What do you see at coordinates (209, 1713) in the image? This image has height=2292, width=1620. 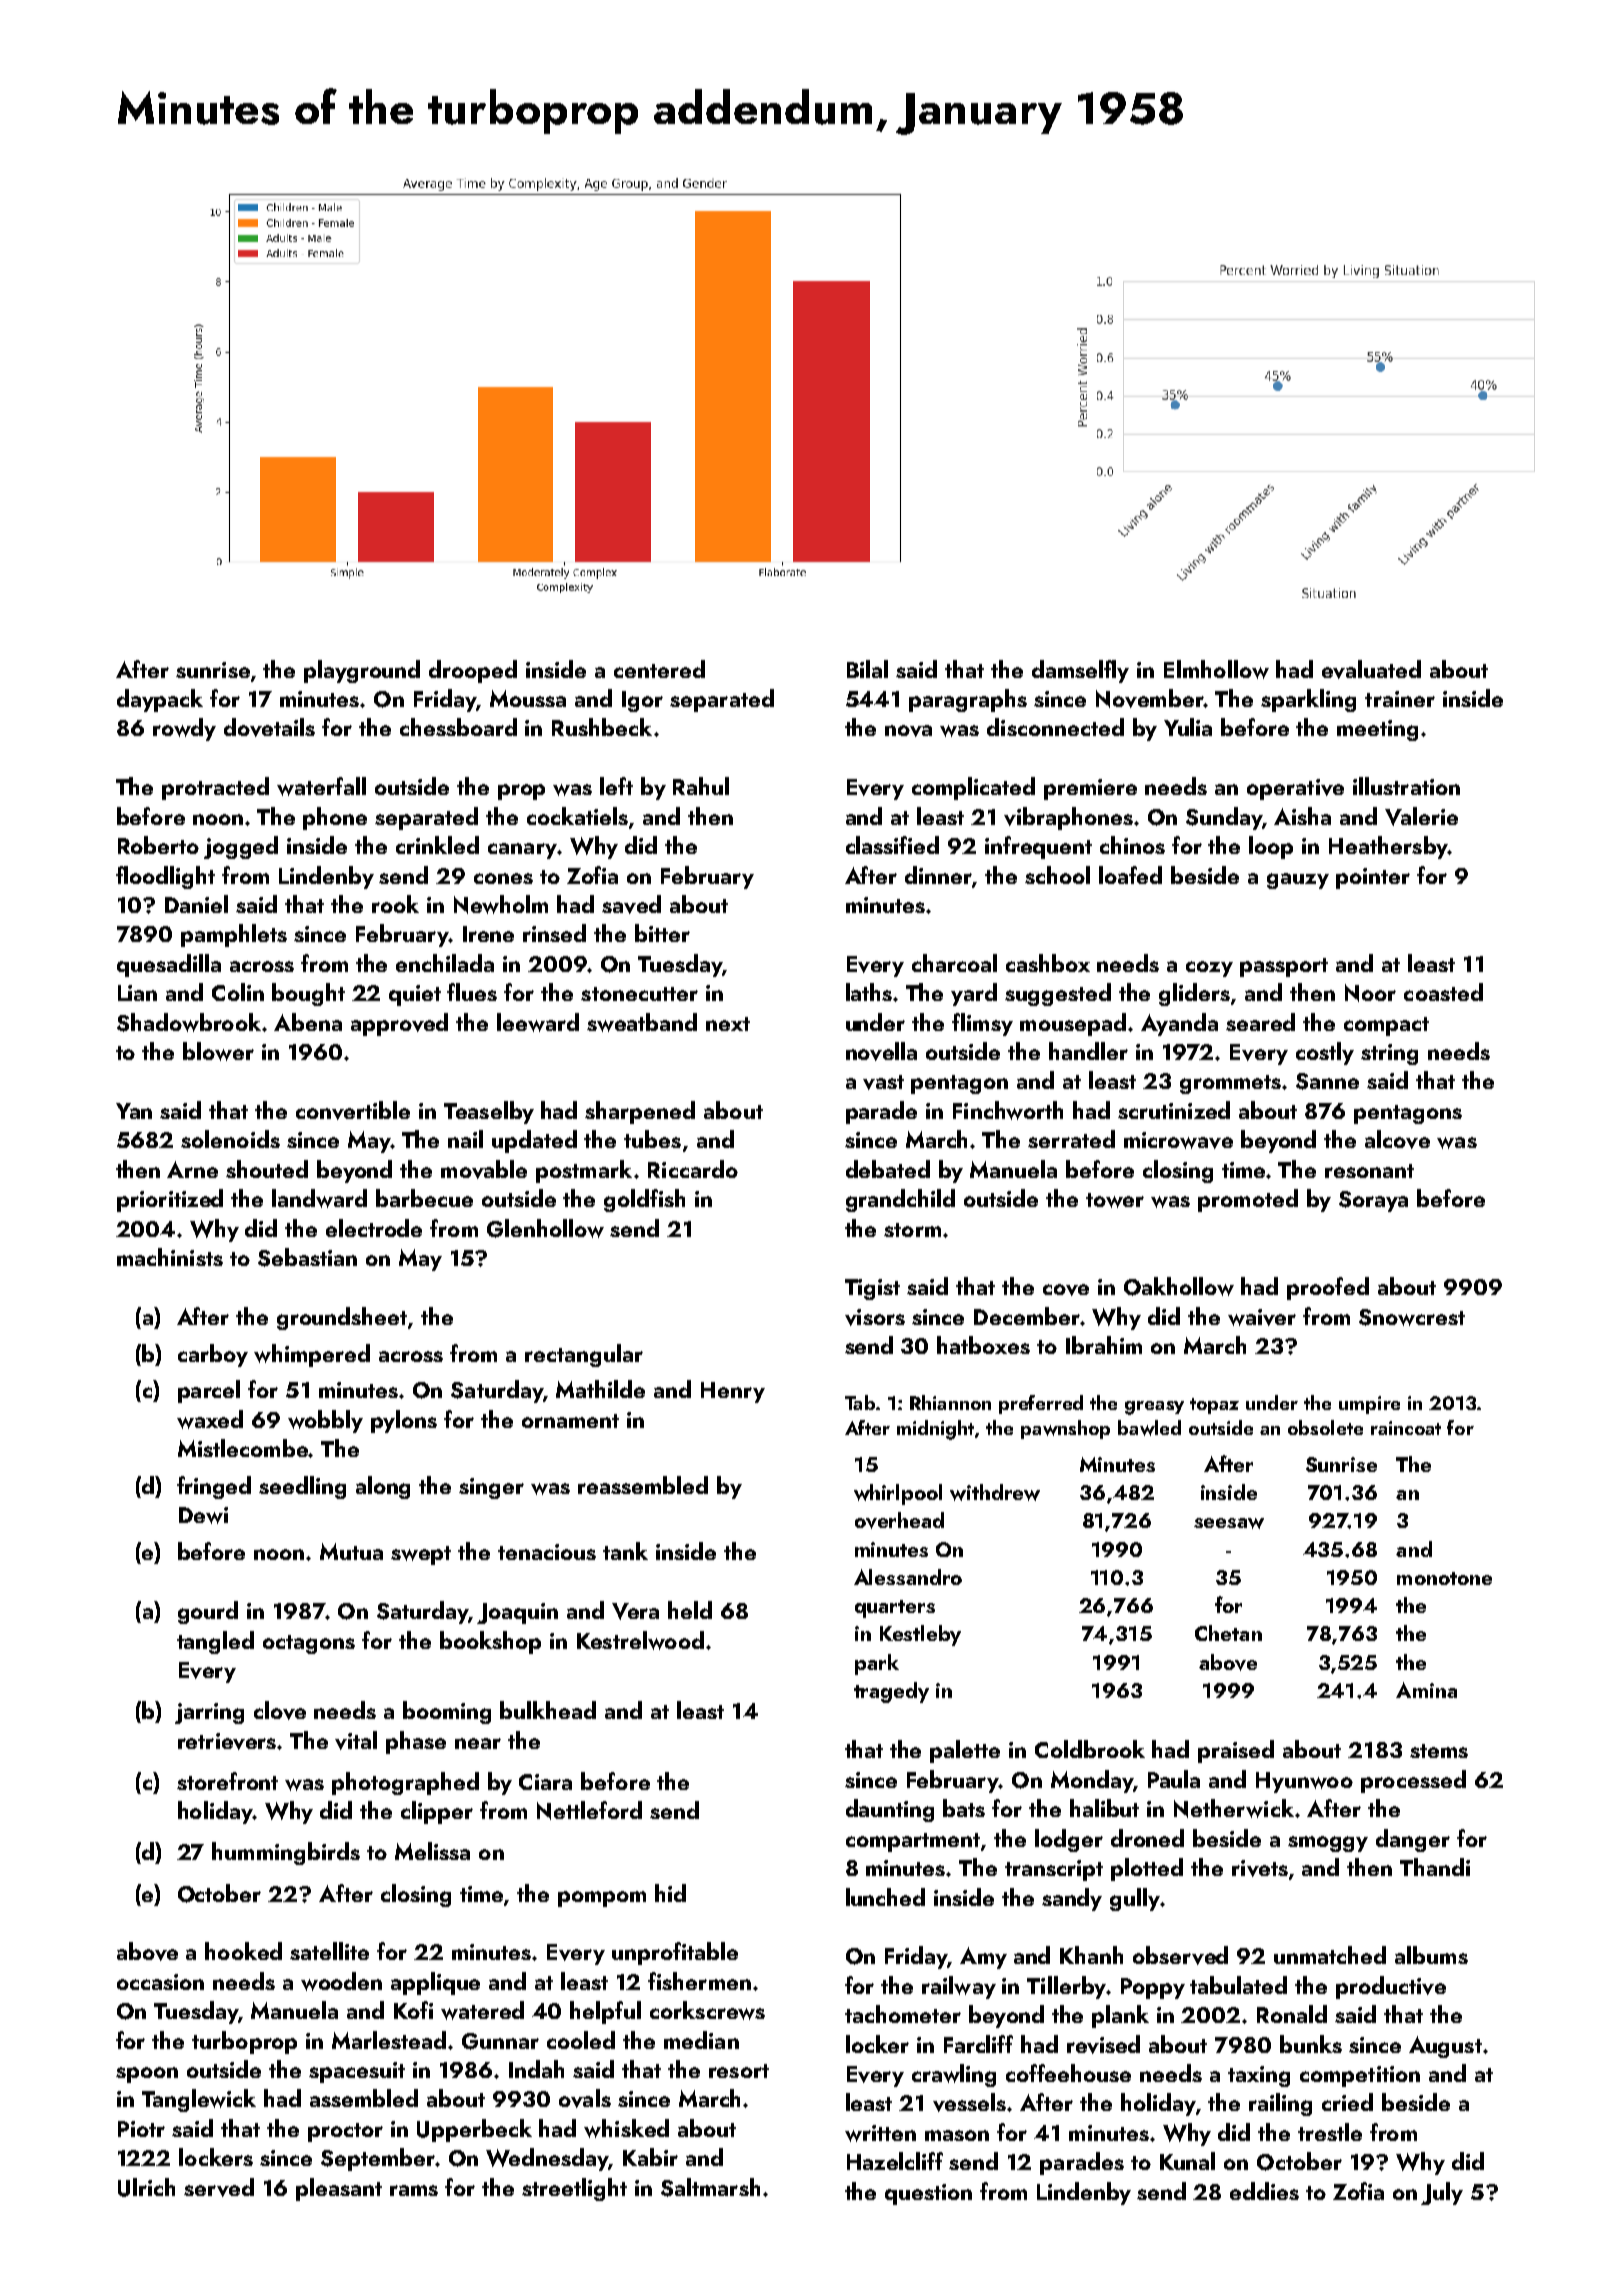 I see `jarring` at bounding box center [209, 1713].
